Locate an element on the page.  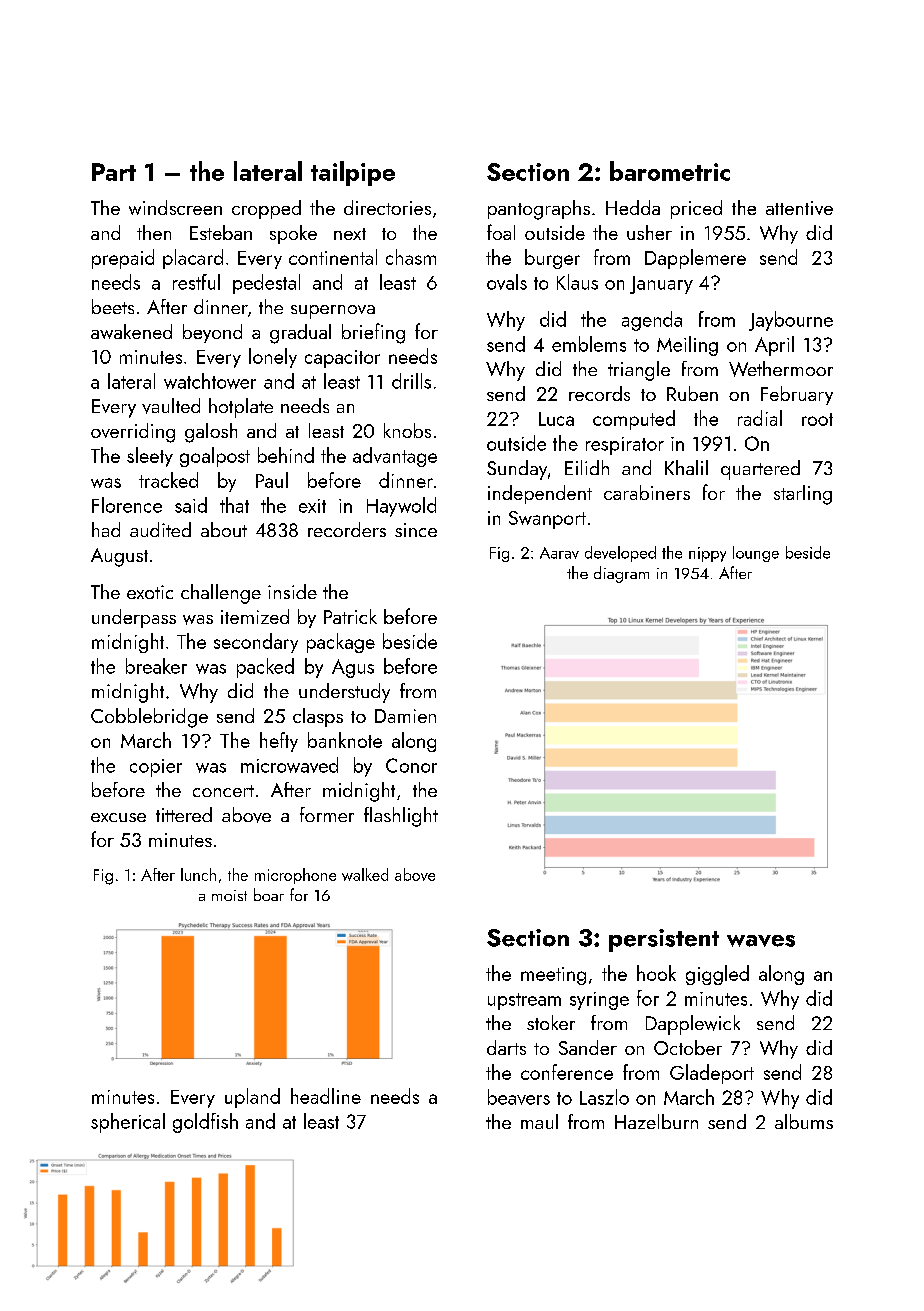
Damien is located at coordinates (405, 716).
